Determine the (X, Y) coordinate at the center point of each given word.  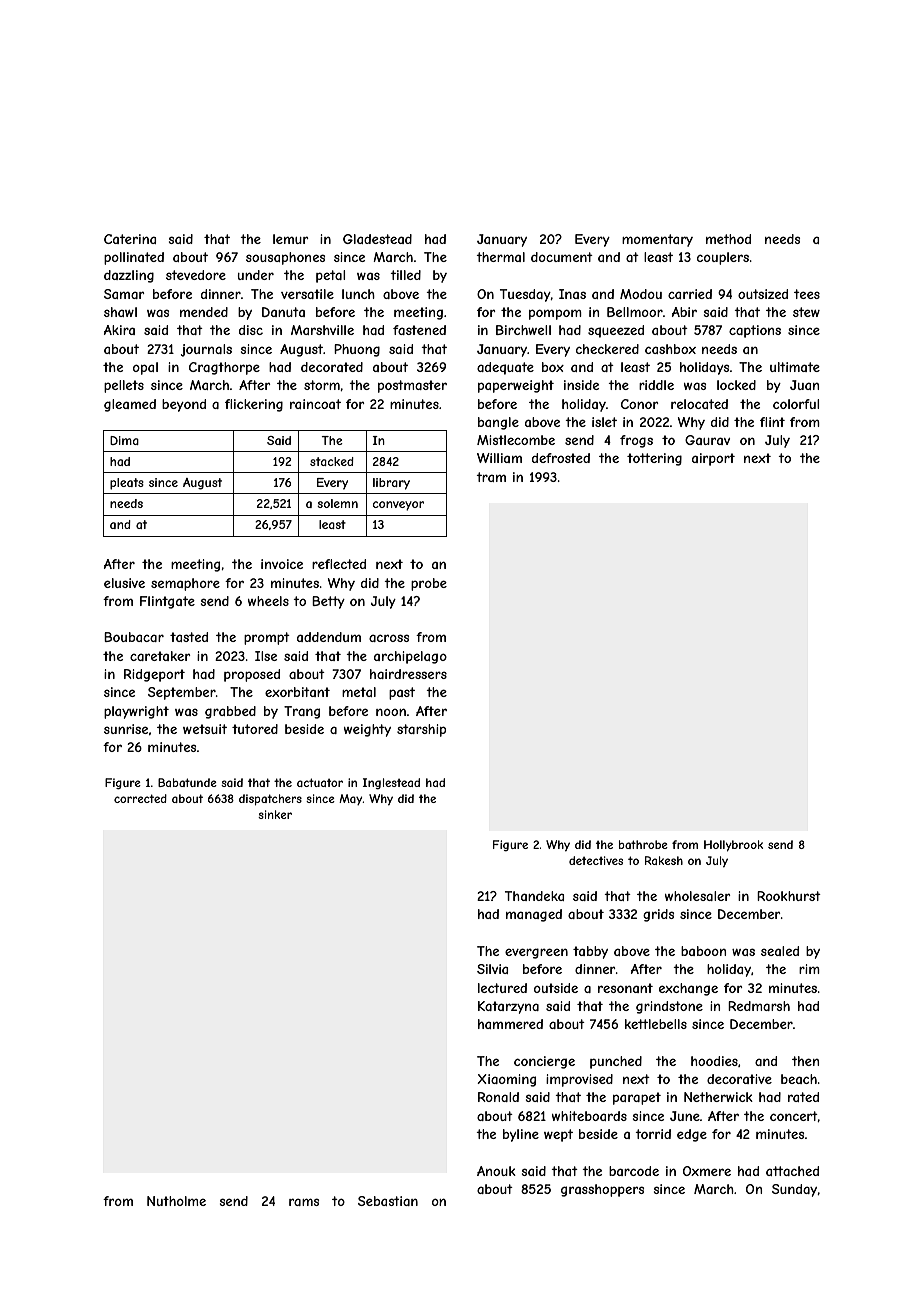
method (728, 239)
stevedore (196, 275)
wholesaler (698, 896)
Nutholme (176, 1201)
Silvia (492, 969)
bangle (498, 423)
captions (755, 331)
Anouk (496, 1171)
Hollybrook (733, 846)
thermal (500, 257)
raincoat (315, 404)
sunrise (126, 729)
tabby (590, 952)
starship (421, 730)
